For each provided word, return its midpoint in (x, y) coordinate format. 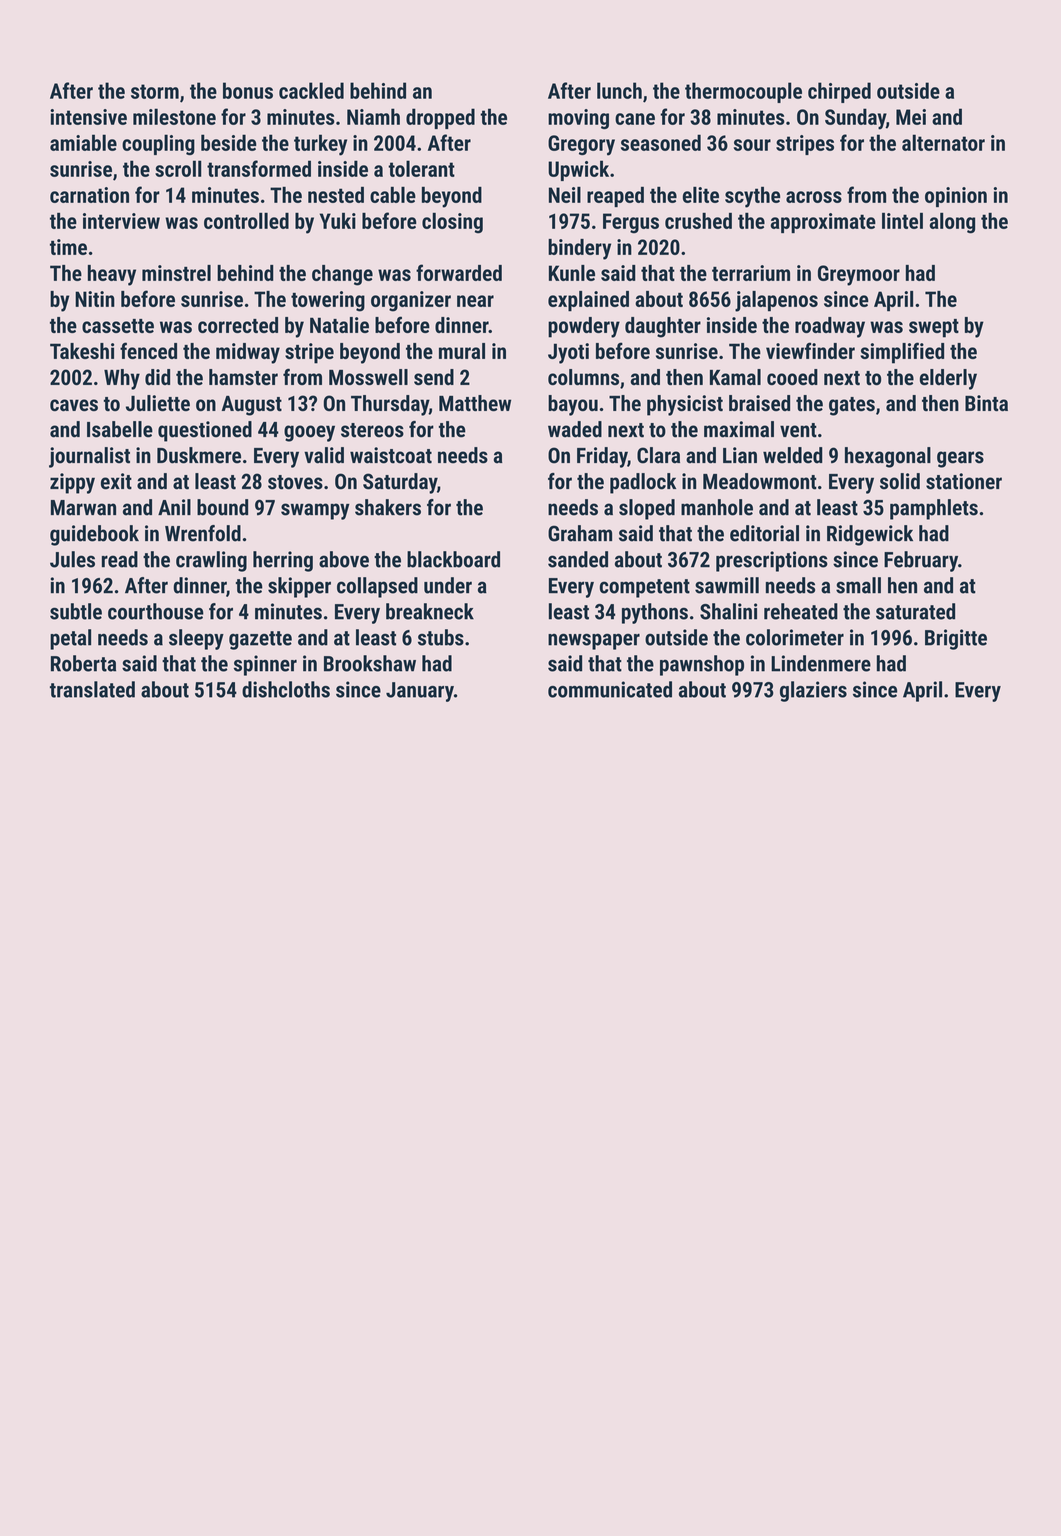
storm (155, 91)
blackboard (453, 559)
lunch (619, 90)
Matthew (475, 403)
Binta (986, 403)
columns (583, 377)
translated (92, 689)
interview (121, 221)
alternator (943, 142)
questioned (205, 431)
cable (393, 195)
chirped (839, 92)
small (858, 585)
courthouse (156, 611)
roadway (830, 327)
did (157, 377)
